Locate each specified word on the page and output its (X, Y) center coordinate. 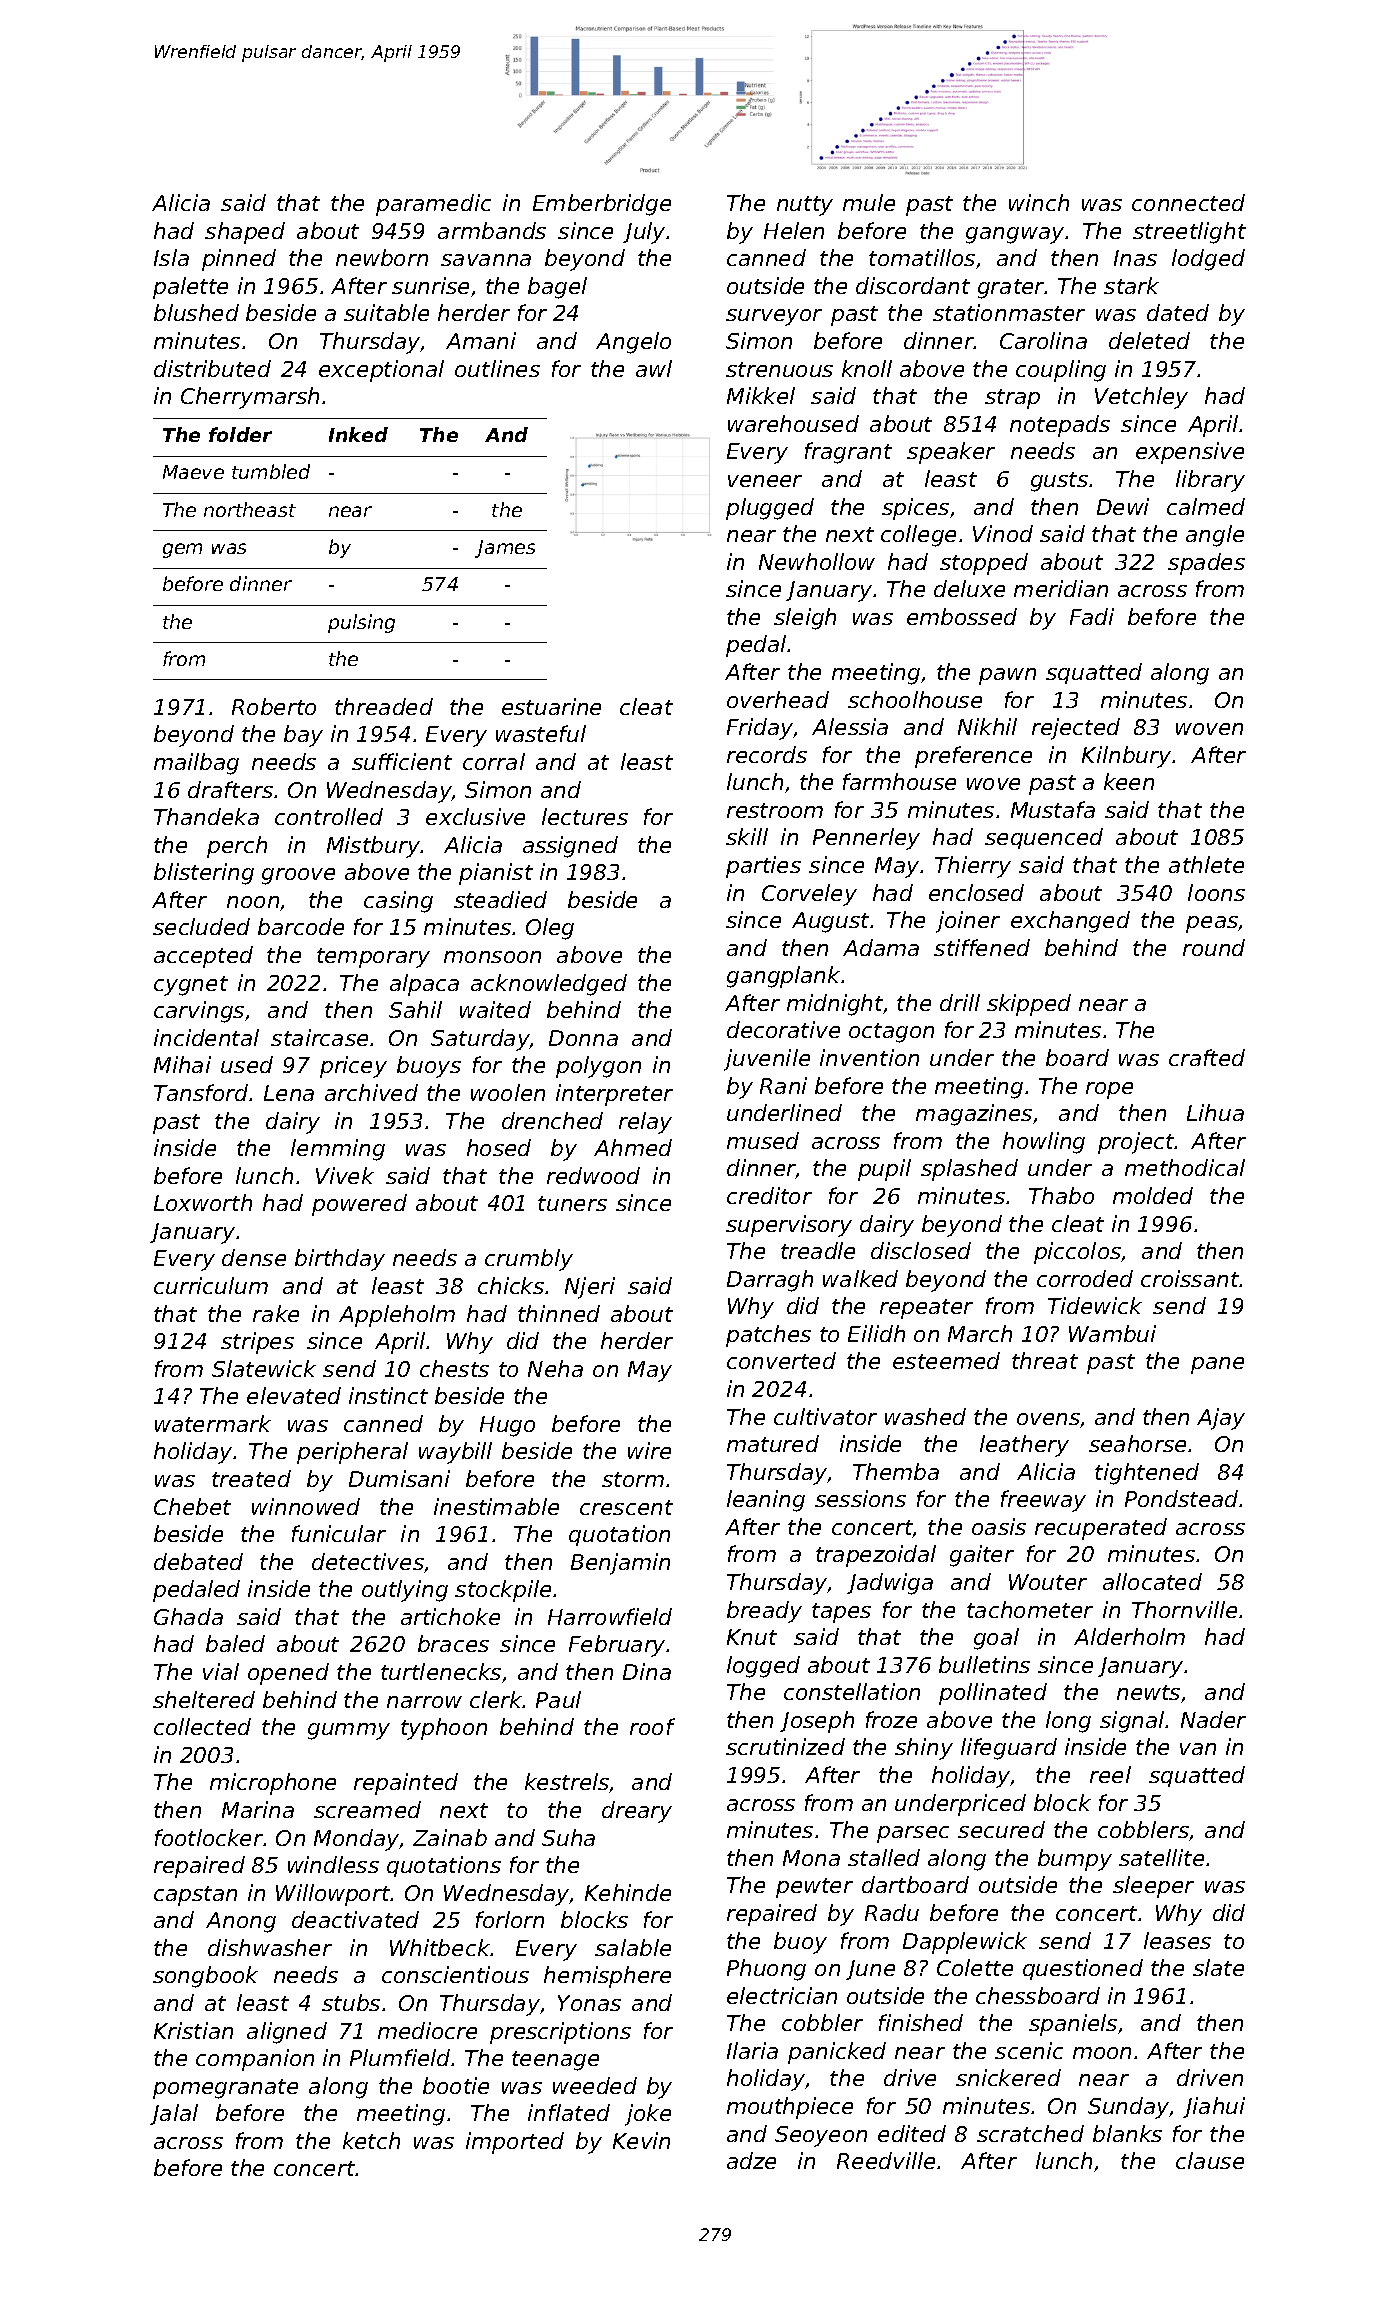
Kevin (641, 2140)
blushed (196, 312)
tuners (572, 1203)
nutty (805, 206)
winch (1039, 202)
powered (359, 1205)
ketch (371, 2140)
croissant (1190, 1278)
